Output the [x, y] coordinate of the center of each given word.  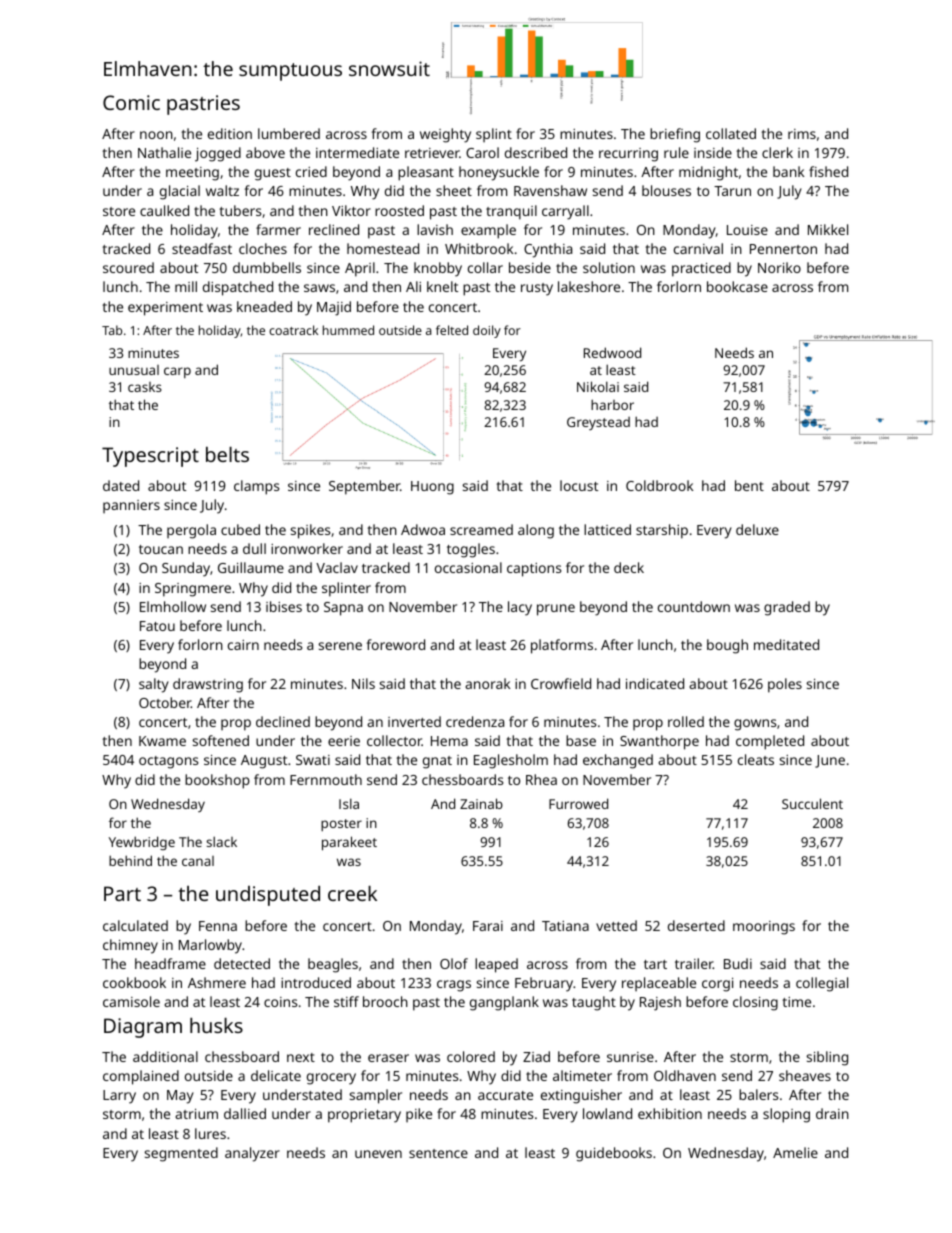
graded [787, 608]
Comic [131, 102]
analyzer [252, 1154]
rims [802, 134]
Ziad [536, 1056]
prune [556, 610]
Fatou [157, 626]
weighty [445, 135]
